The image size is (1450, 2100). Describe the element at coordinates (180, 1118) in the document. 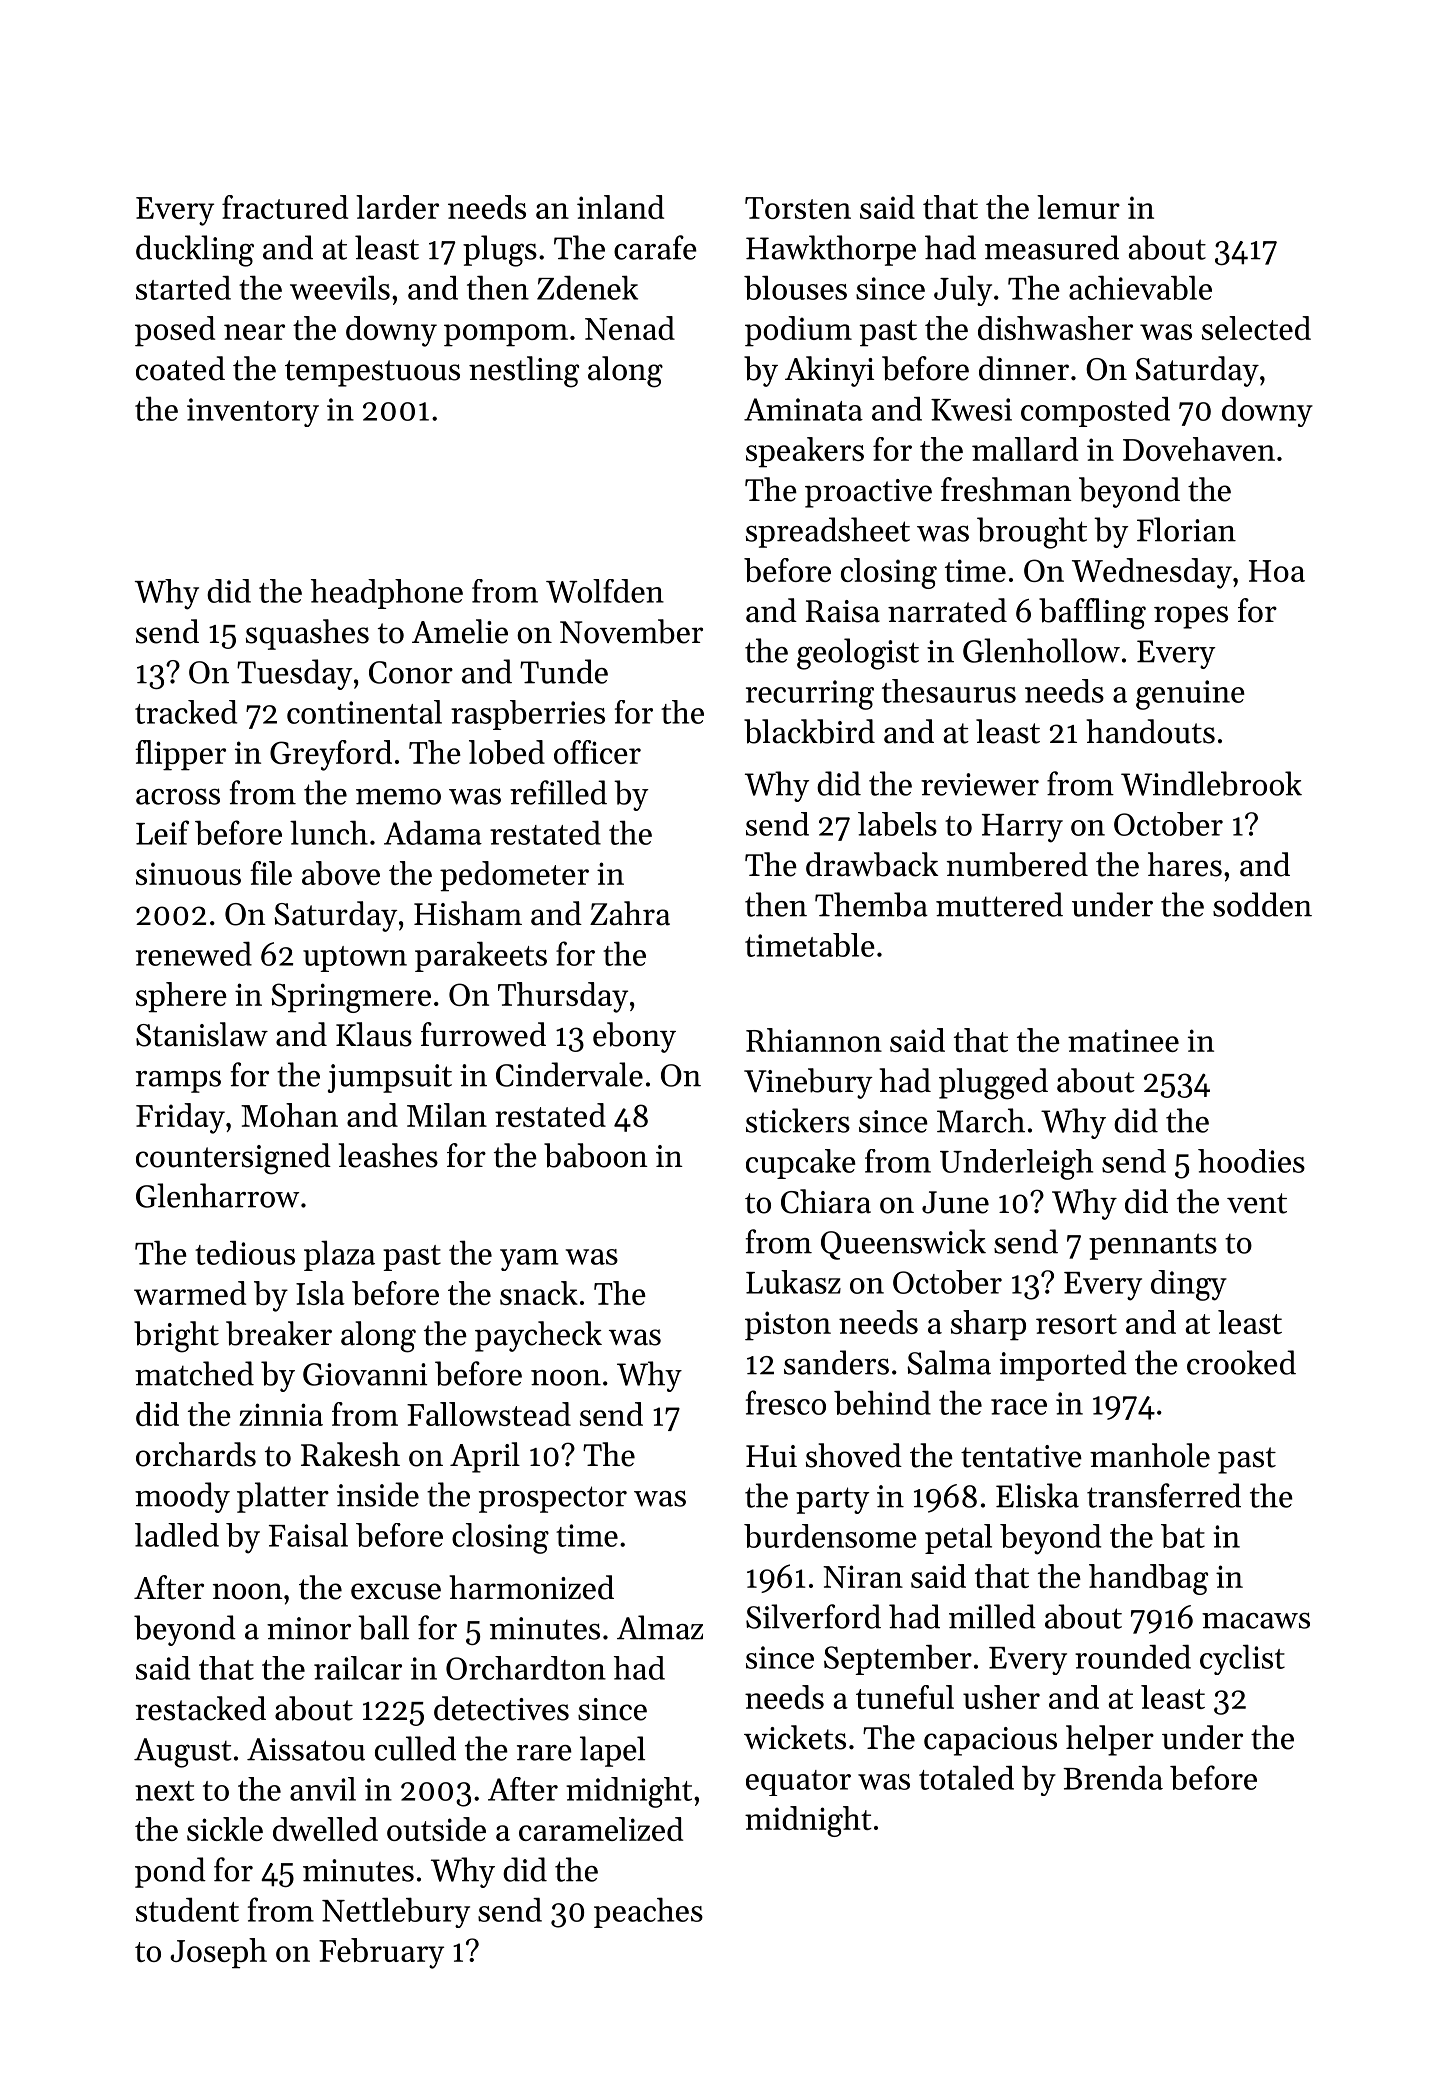

I see `Friday` at that location.
